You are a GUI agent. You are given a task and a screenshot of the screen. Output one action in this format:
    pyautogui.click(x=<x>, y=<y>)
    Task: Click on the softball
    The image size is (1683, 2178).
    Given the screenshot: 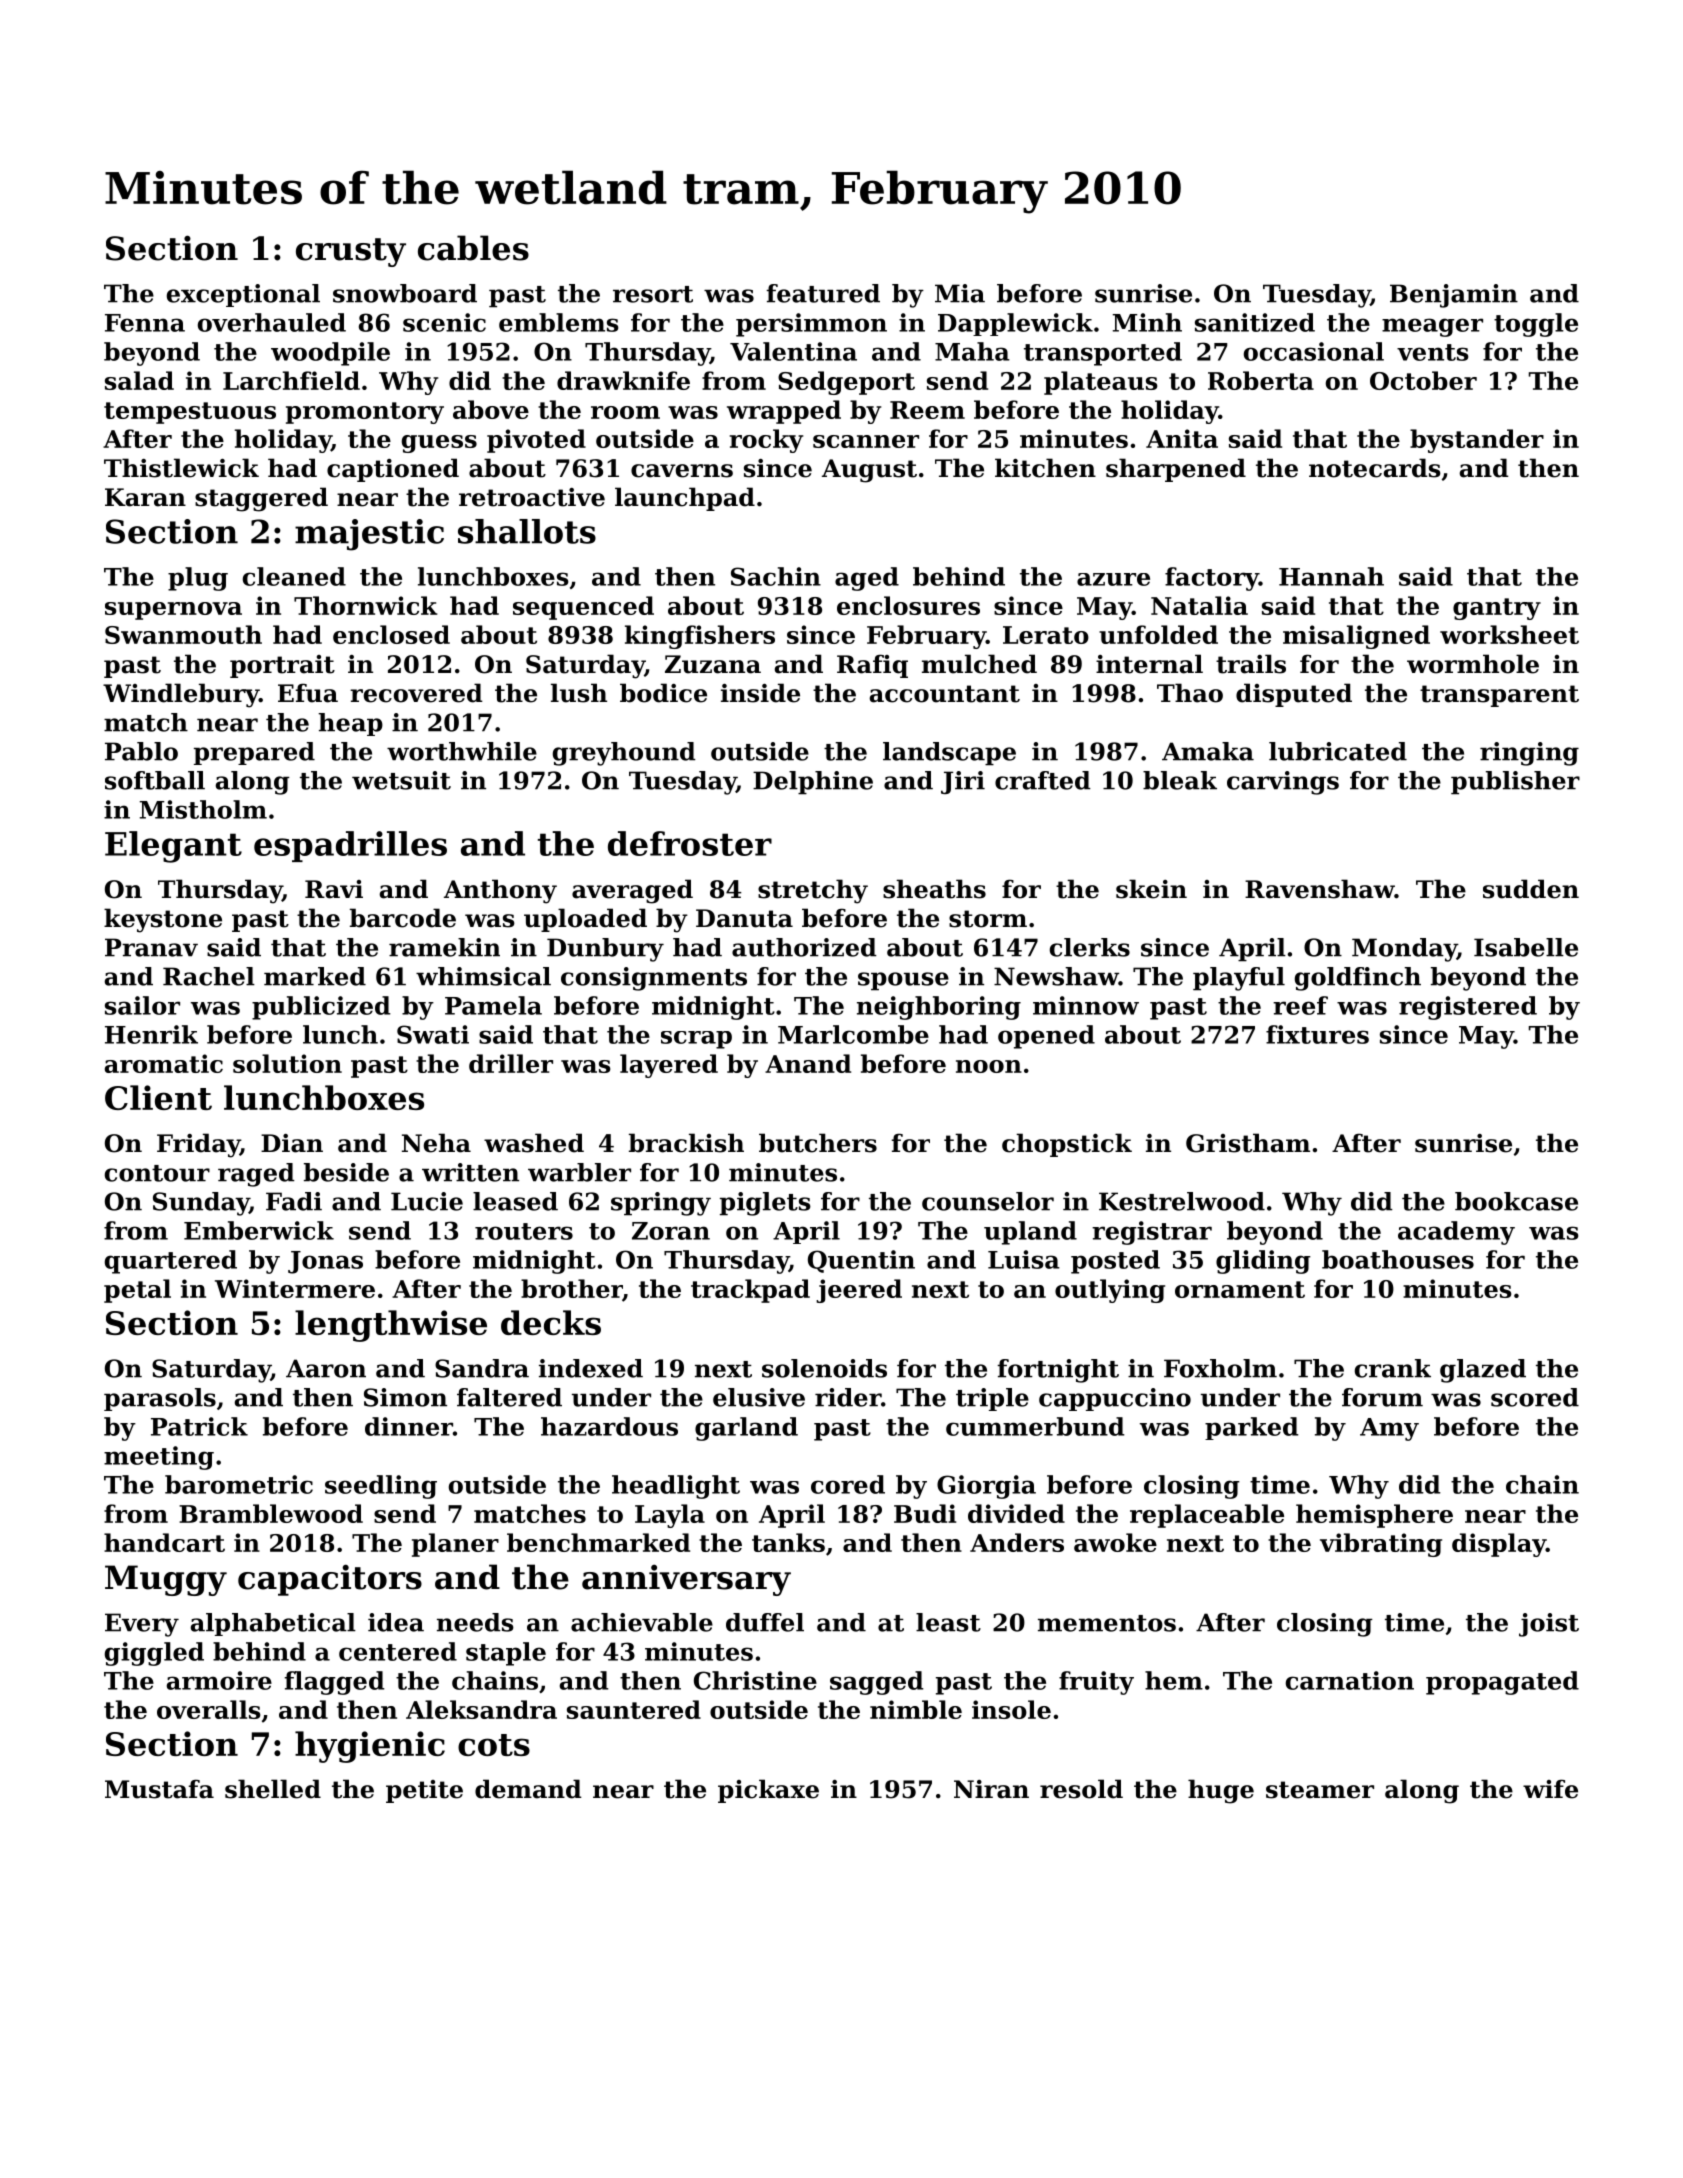 What is the action you would take?
    pyautogui.click(x=155, y=780)
